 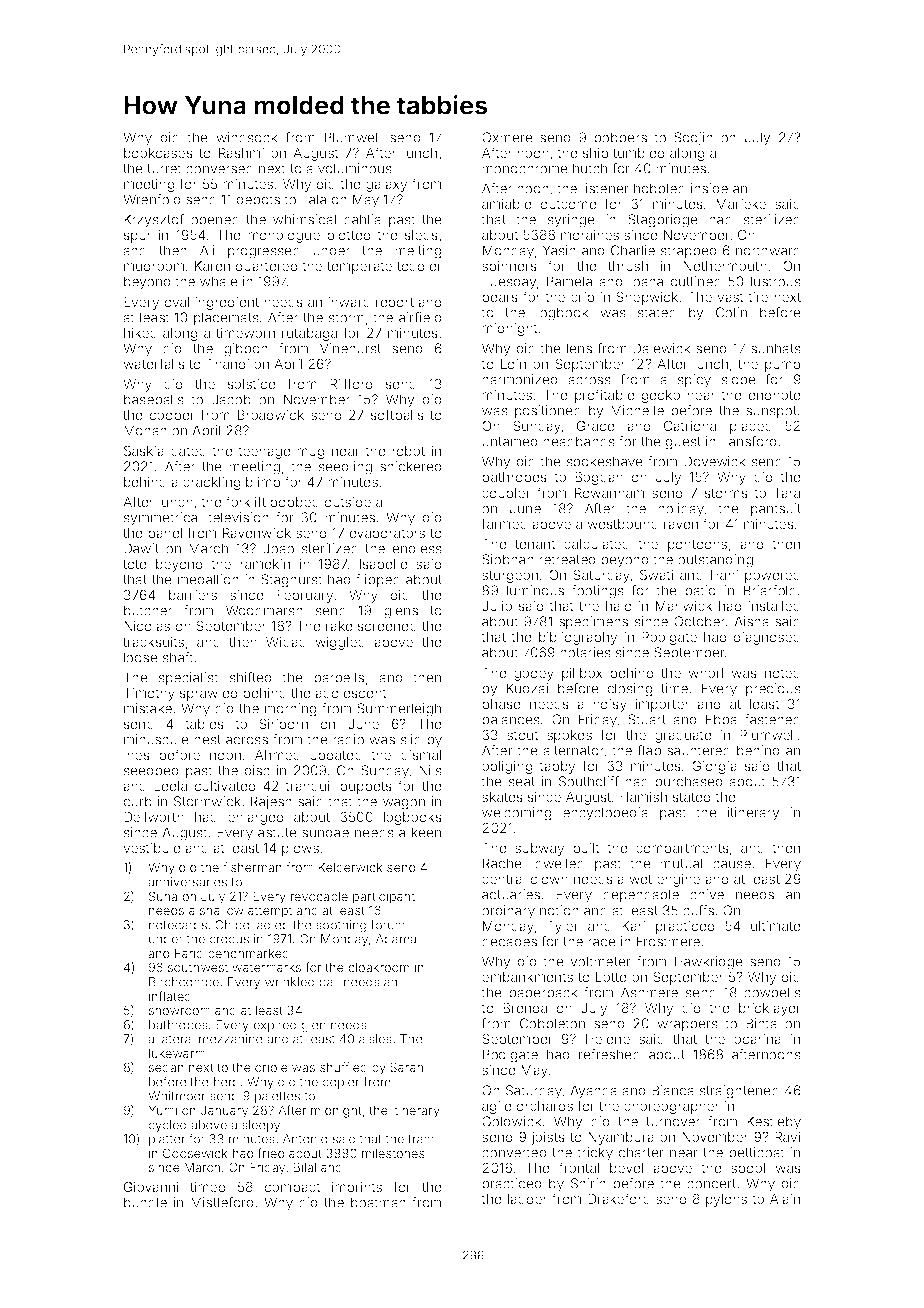 What do you see at coordinates (751, 427) in the screenshot?
I see `placed` at bounding box center [751, 427].
